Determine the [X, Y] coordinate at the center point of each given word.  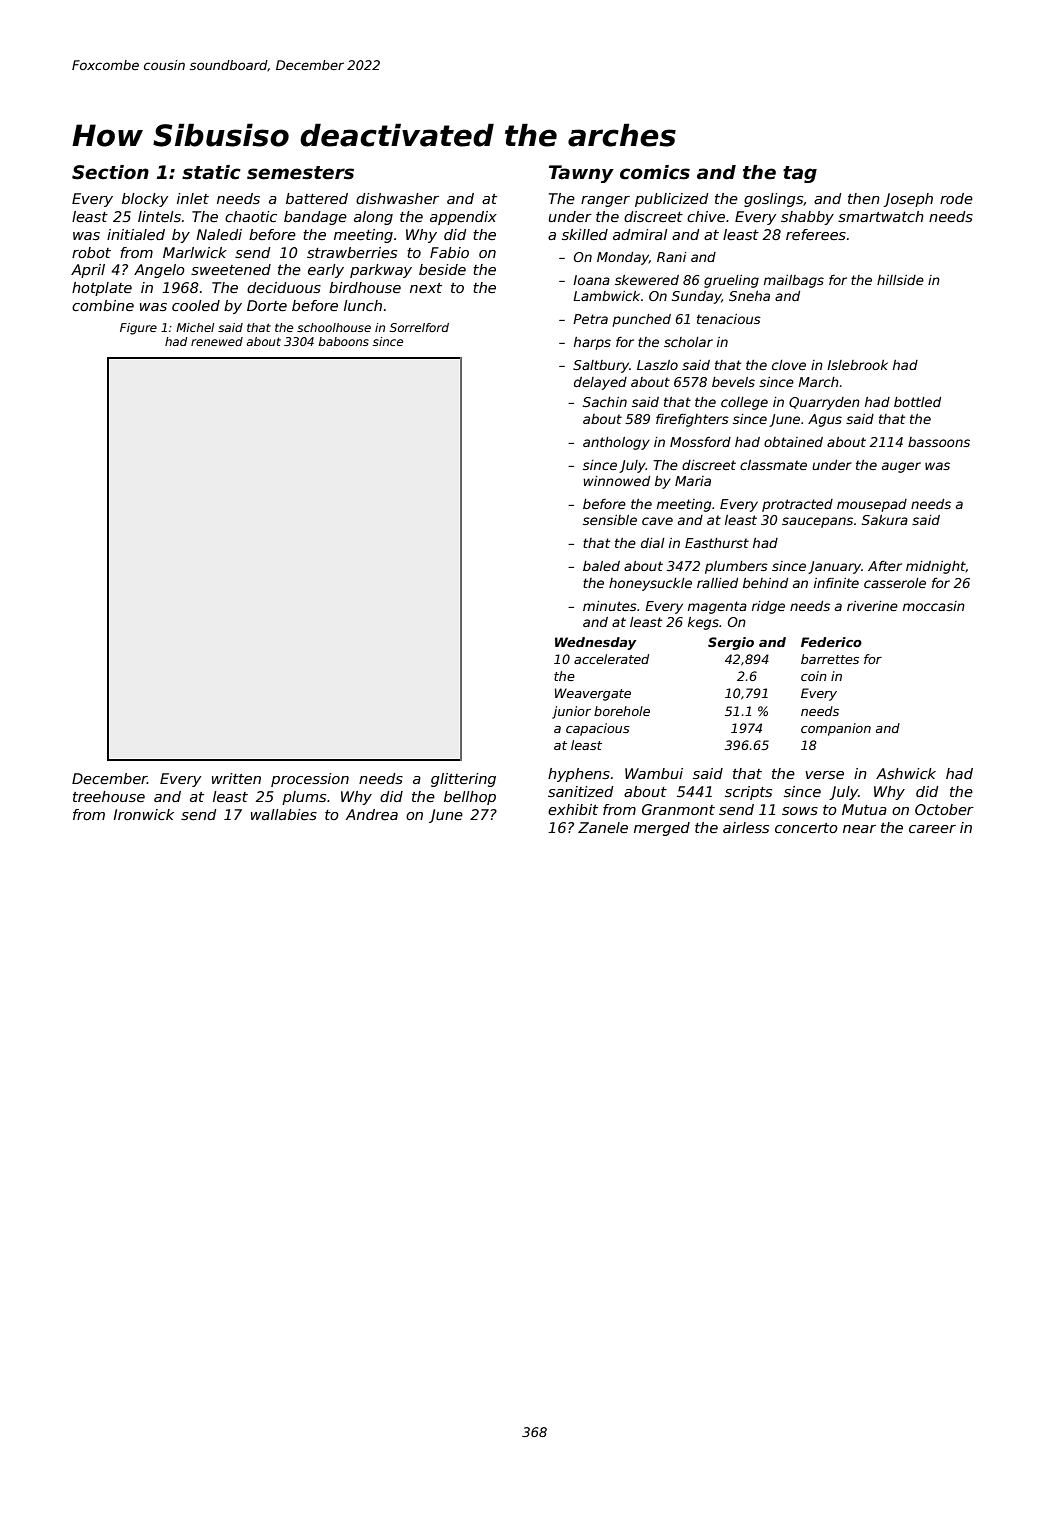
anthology [616, 443]
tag [800, 174]
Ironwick [143, 814]
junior [571, 712]
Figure [138, 329]
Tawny [581, 174]
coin [814, 676]
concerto [806, 828]
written [236, 778]
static [211, 172]
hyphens [579, 775]
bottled [917, 402]
